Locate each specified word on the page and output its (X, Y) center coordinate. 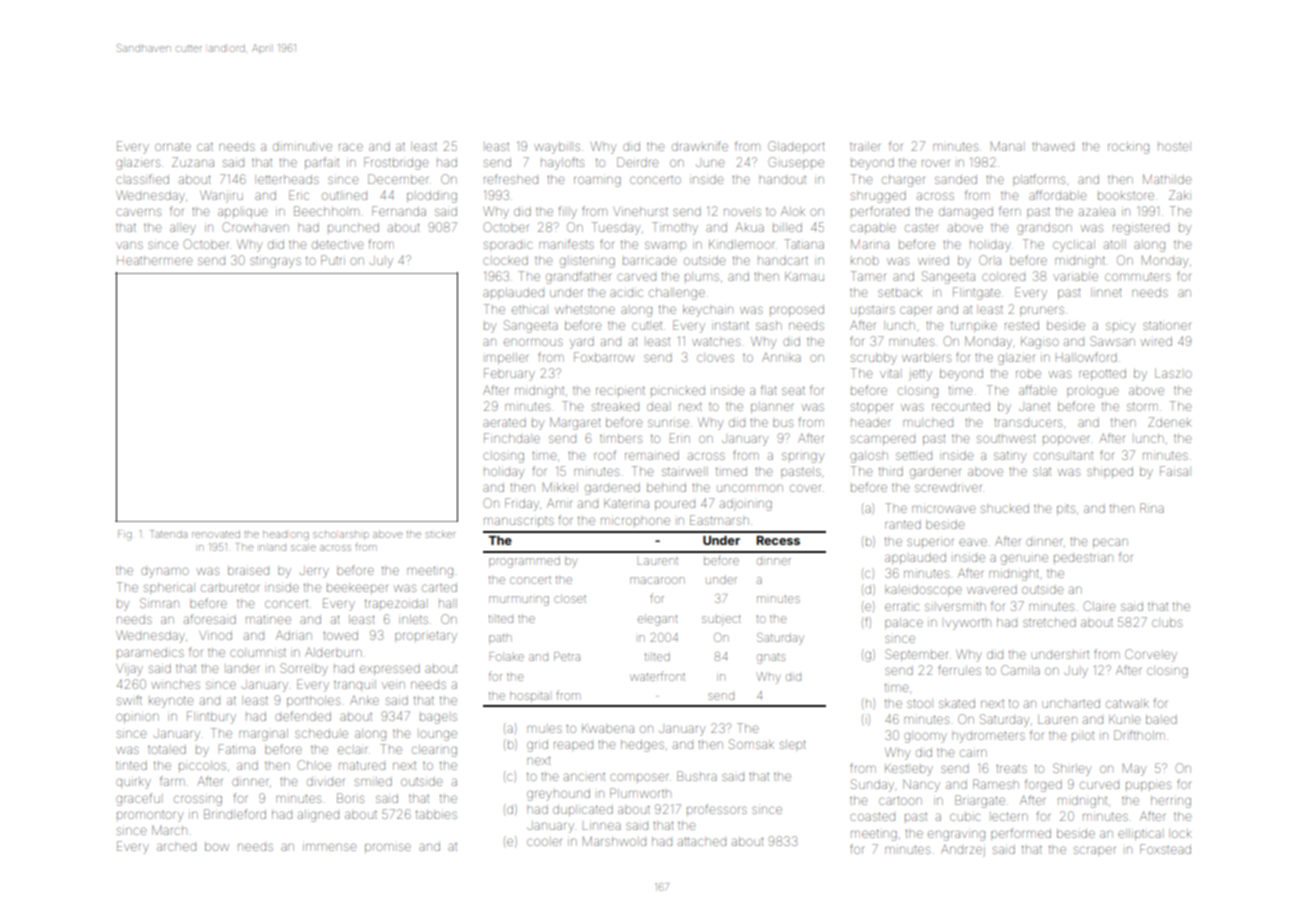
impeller (507, 358)
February (509, 374)
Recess (778, 540)
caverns (138, 212)
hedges (642, 746)
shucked (1005, 508)
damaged (966, 213)
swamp (665, 245)
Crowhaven (256, 227)
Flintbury (211, 717)
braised (248, 570)
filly (568, 212)
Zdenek (1169, 422)
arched (176, 847)
